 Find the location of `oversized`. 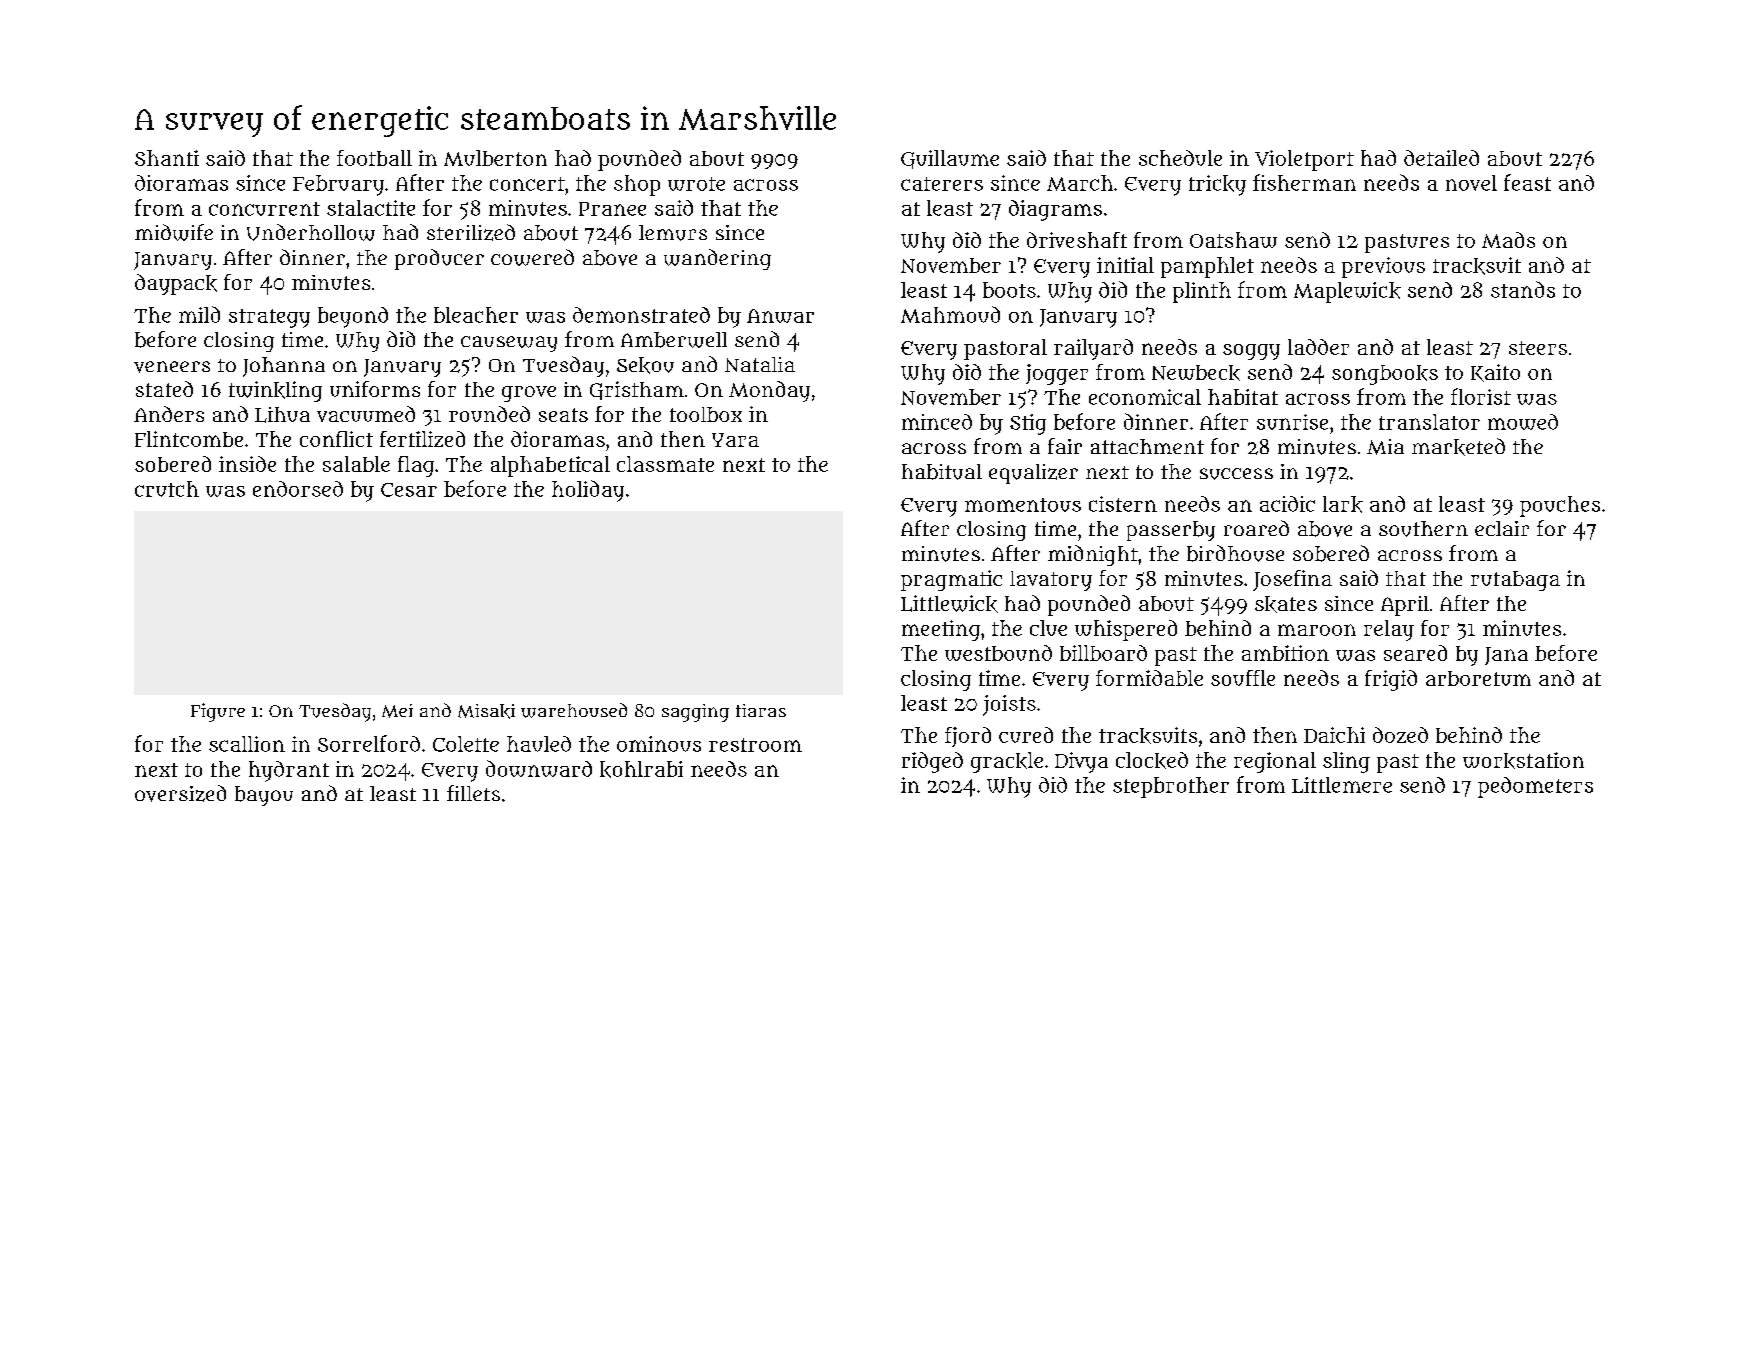

oversized is located at coordinates (180, 793).
